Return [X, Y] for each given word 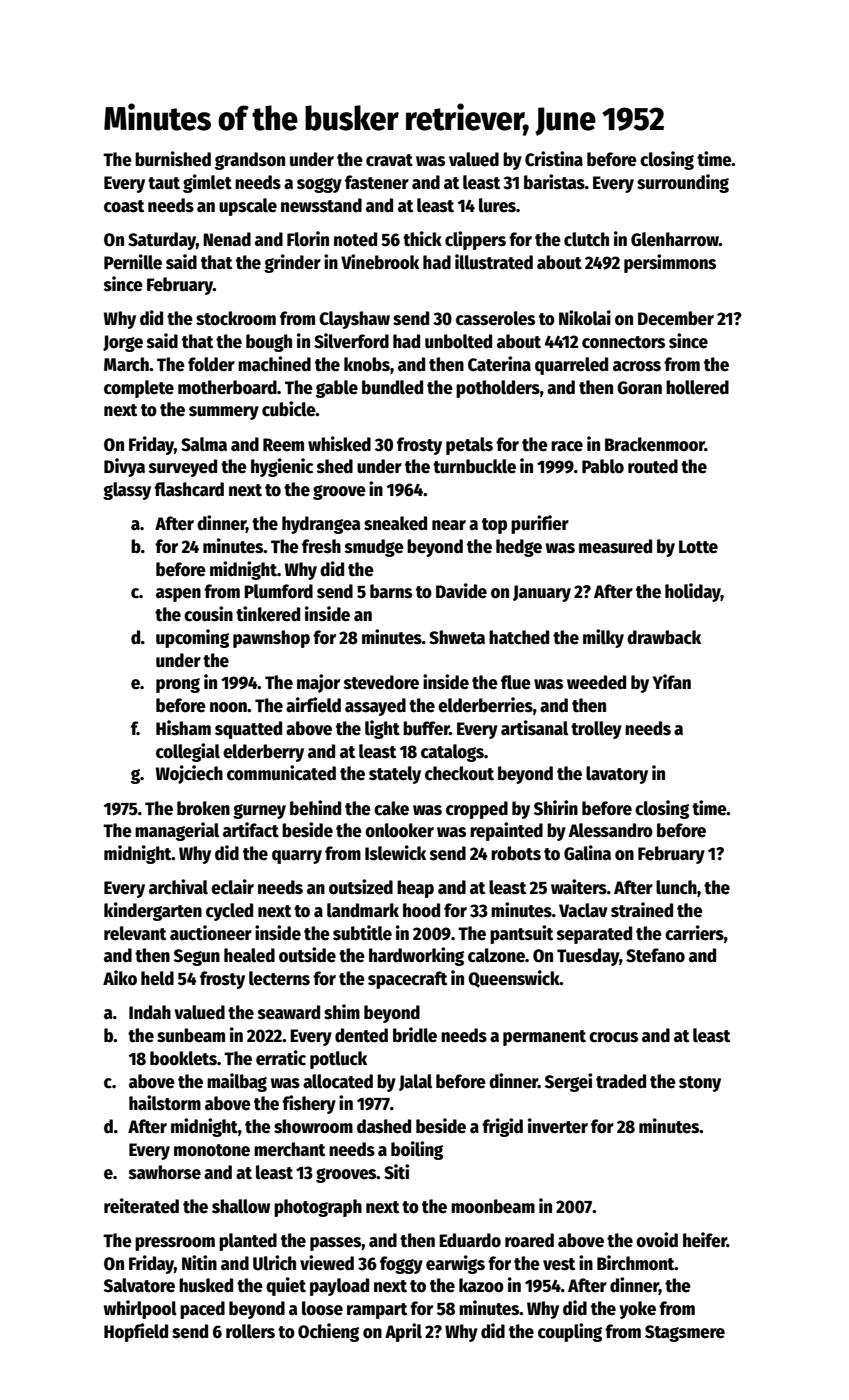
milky [603, 638]
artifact [251, 830]
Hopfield [136, 1332]
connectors [623, 342]
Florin [308, 239]
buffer [426, 728]
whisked [339, 444]
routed [653, 466]
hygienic [282, 467]
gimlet [207, 183]
